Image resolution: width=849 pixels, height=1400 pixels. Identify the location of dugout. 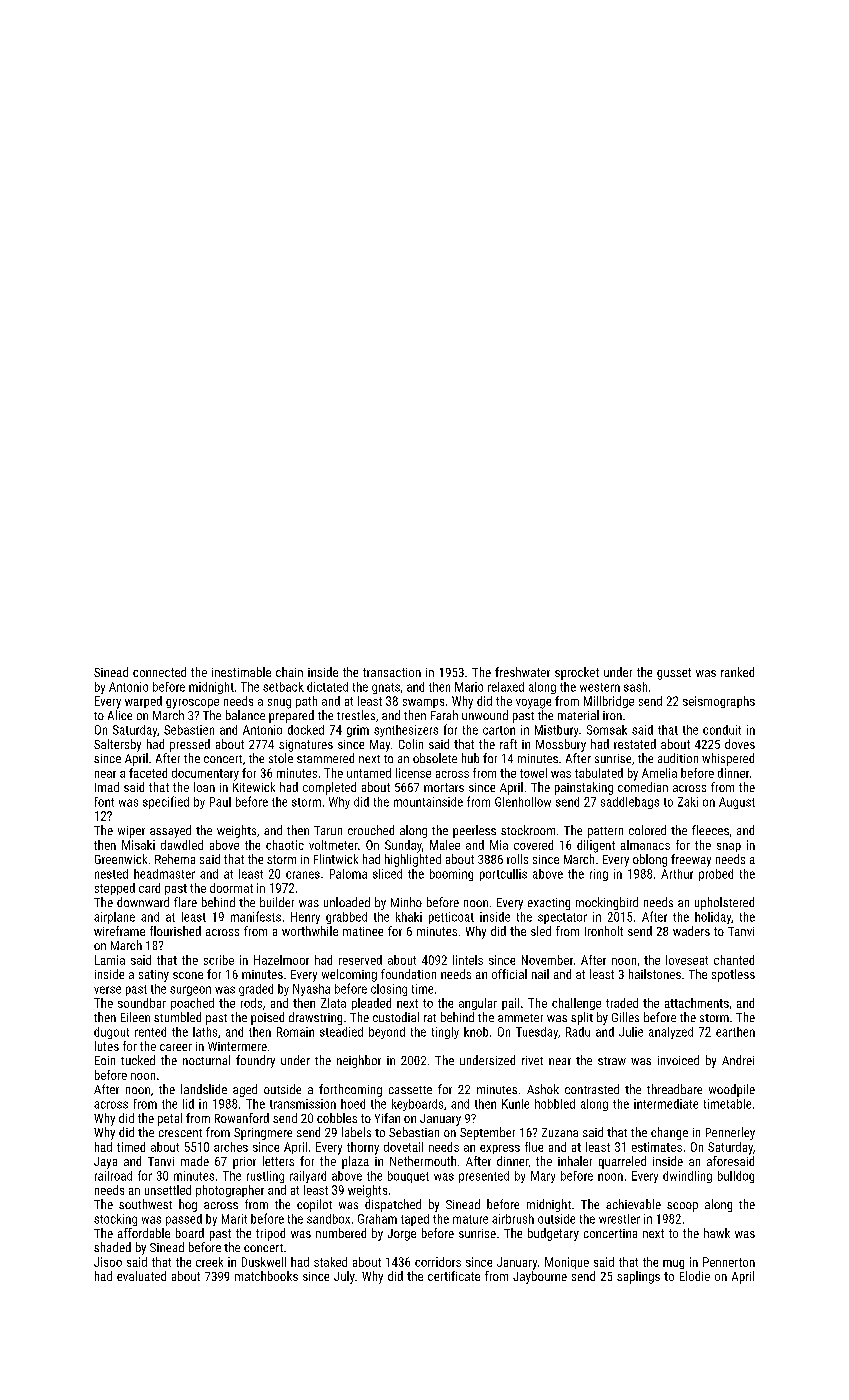
(111, 1033).
